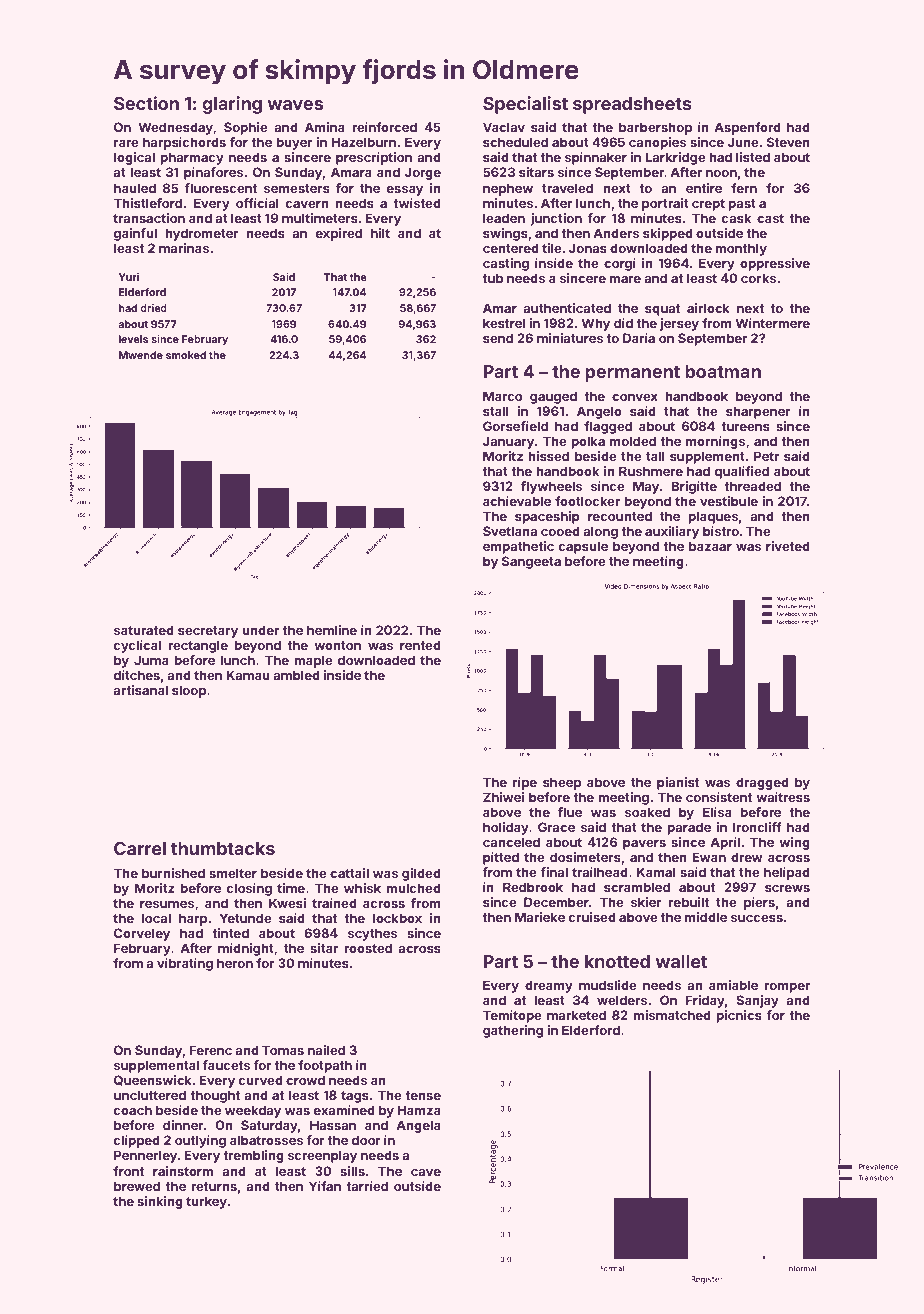 Image resolution: width=924 pixels, height=1314 pixels. Describe the element at coordinates (186, 355) in the document. I see `smoked` at that location.
